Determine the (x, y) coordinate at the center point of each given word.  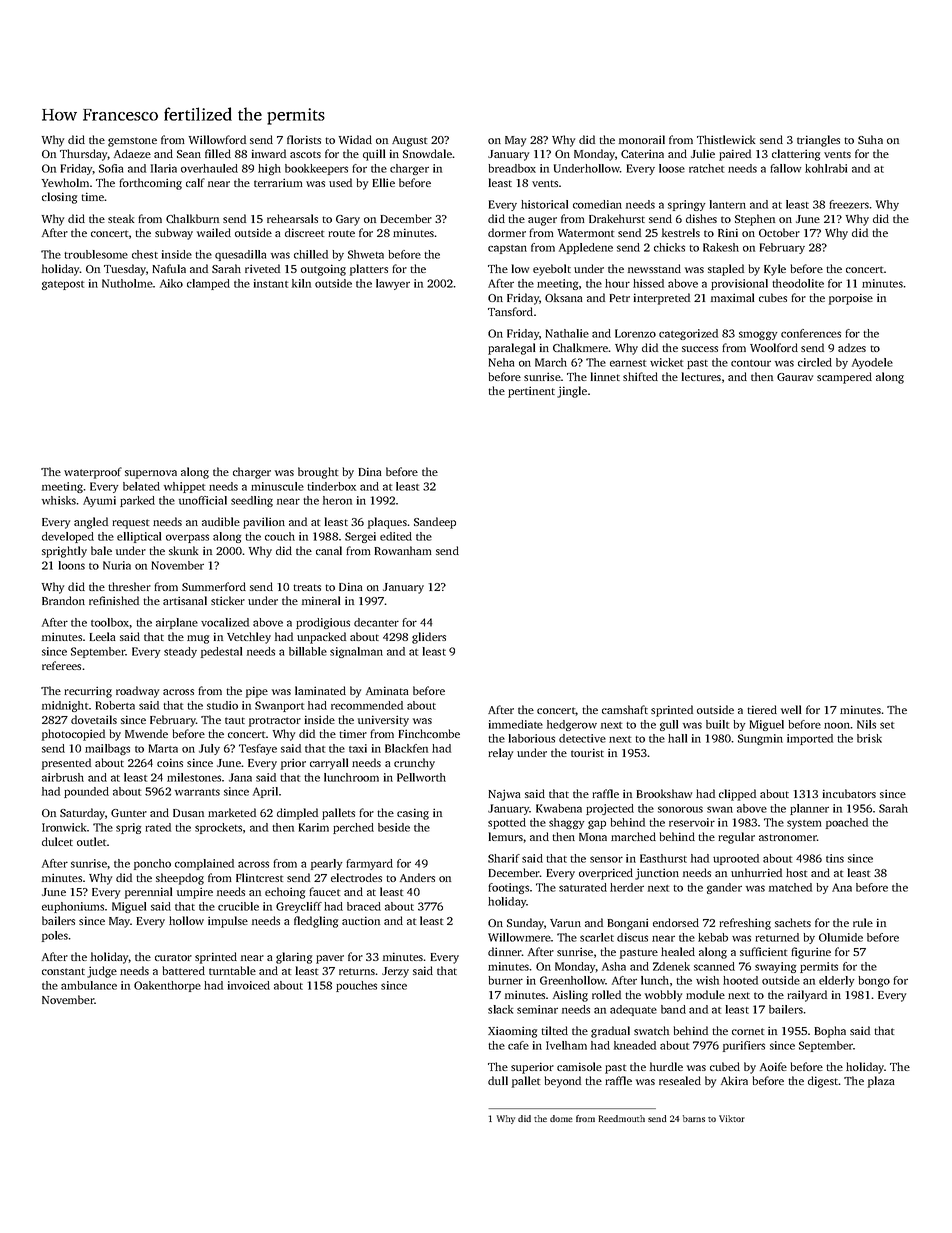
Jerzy (395, 972)
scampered (844, 378)
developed (68, 537)
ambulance (89, 985)
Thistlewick (726, 139)
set (887, 725)
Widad (355, 139)
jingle (572, 392)
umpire (195, 893)
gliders (429, 638)
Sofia (111, 168)
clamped (208, 284)
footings (508, 888)
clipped (737, 795)
